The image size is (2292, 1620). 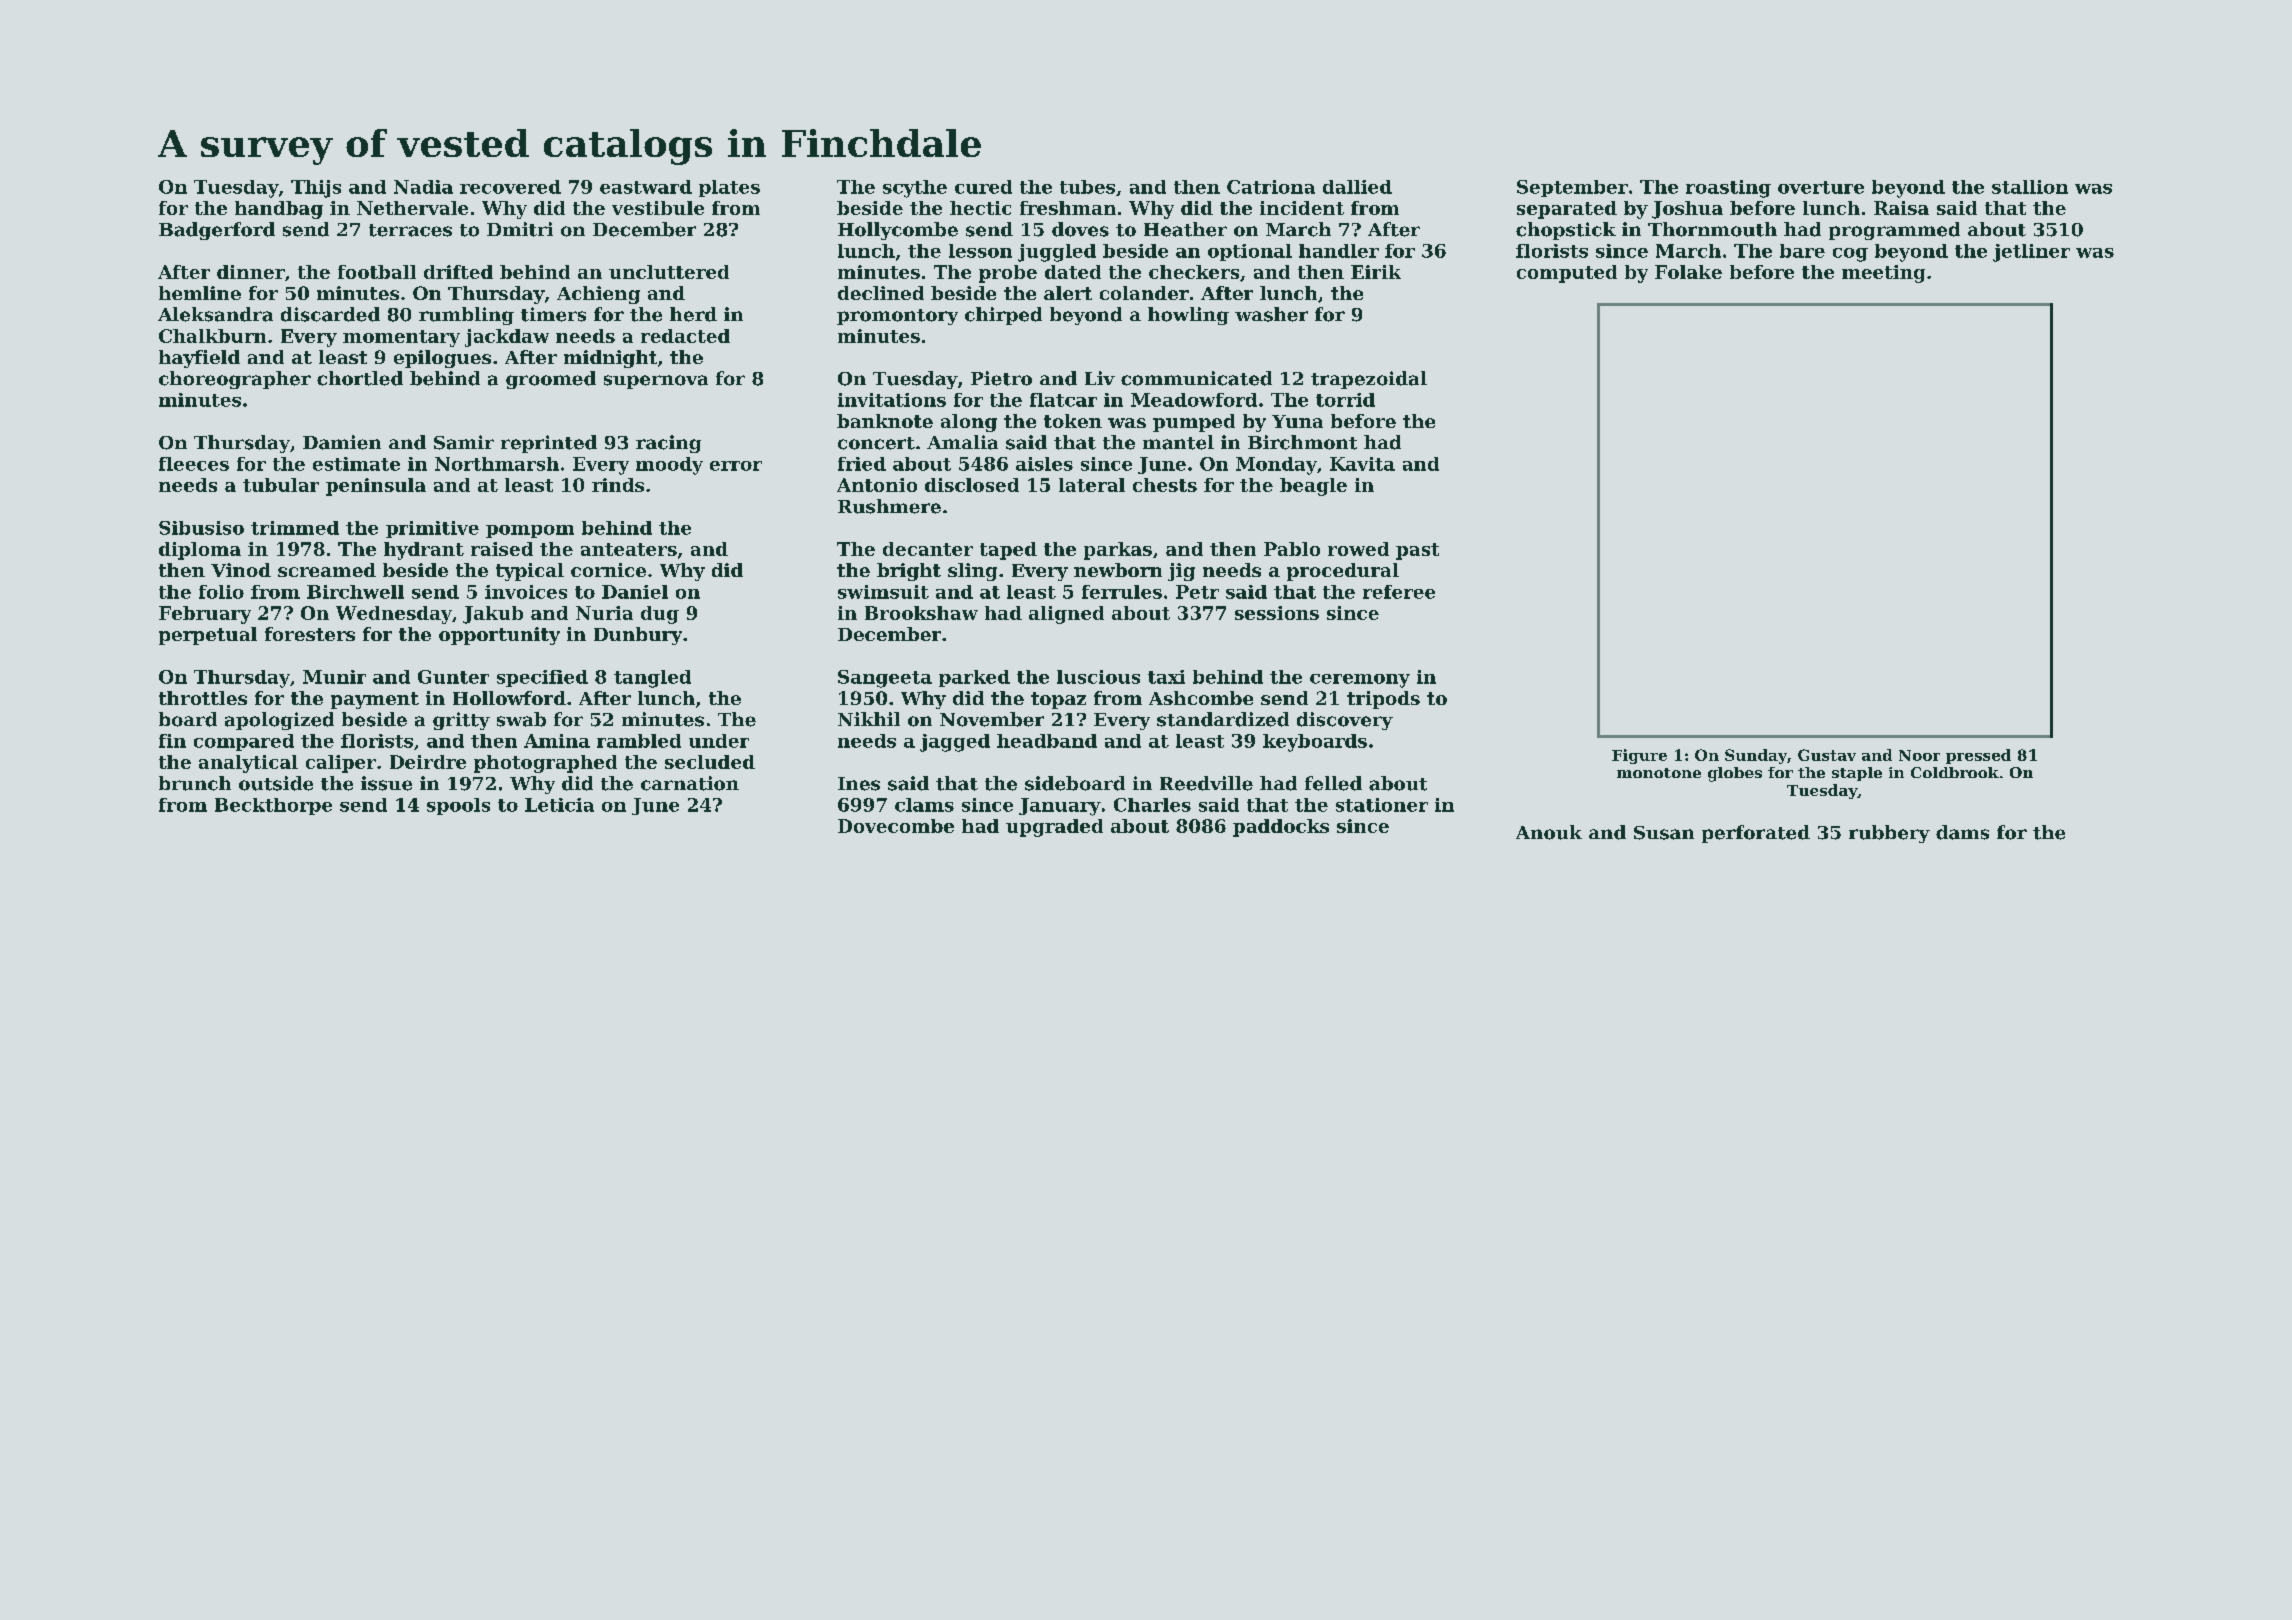 What do you see at coordinates (896, 826) in the image?
I see `Dovecombe` at bounding box center [896, 826].
